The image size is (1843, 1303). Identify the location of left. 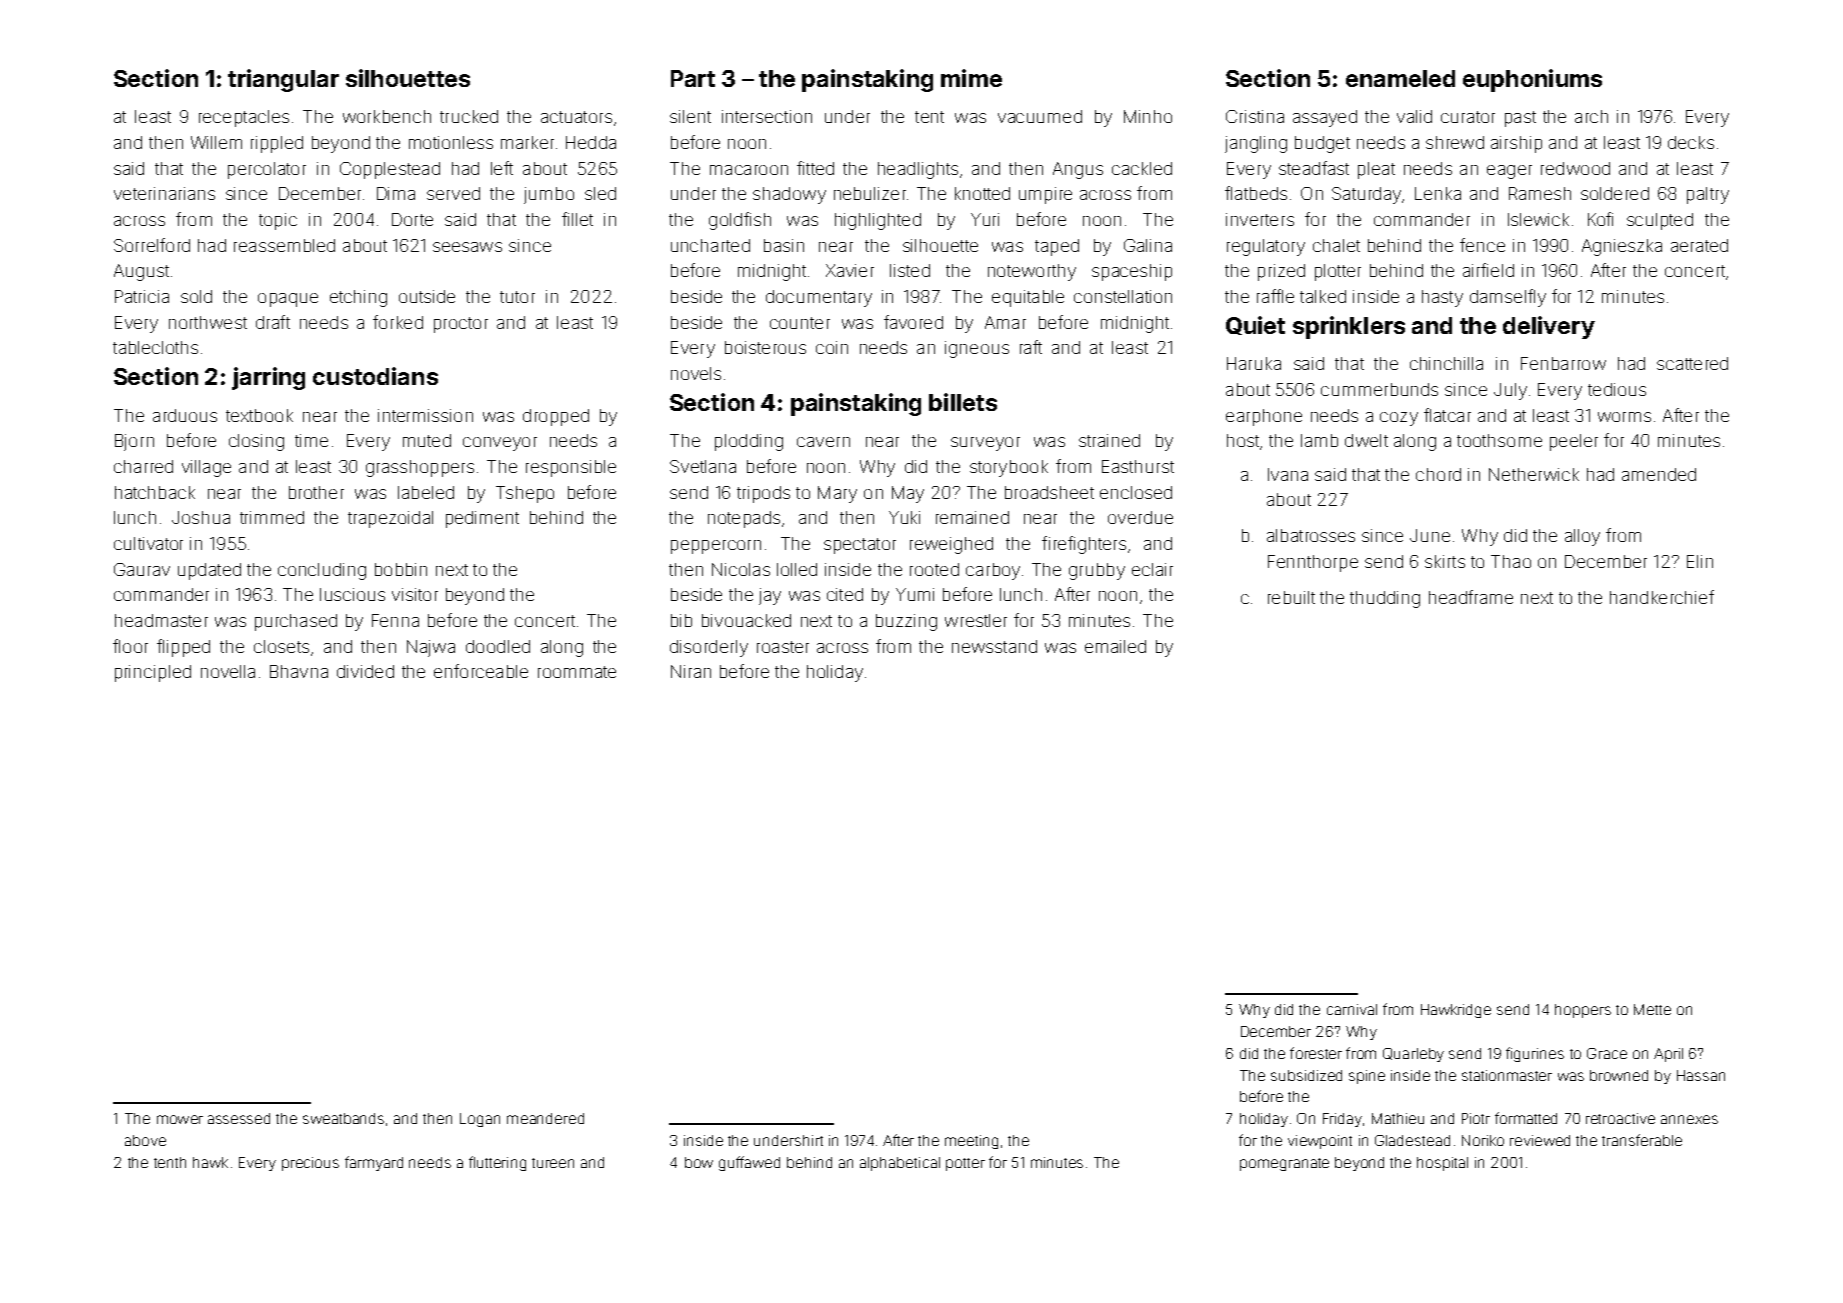
(502, 168).
